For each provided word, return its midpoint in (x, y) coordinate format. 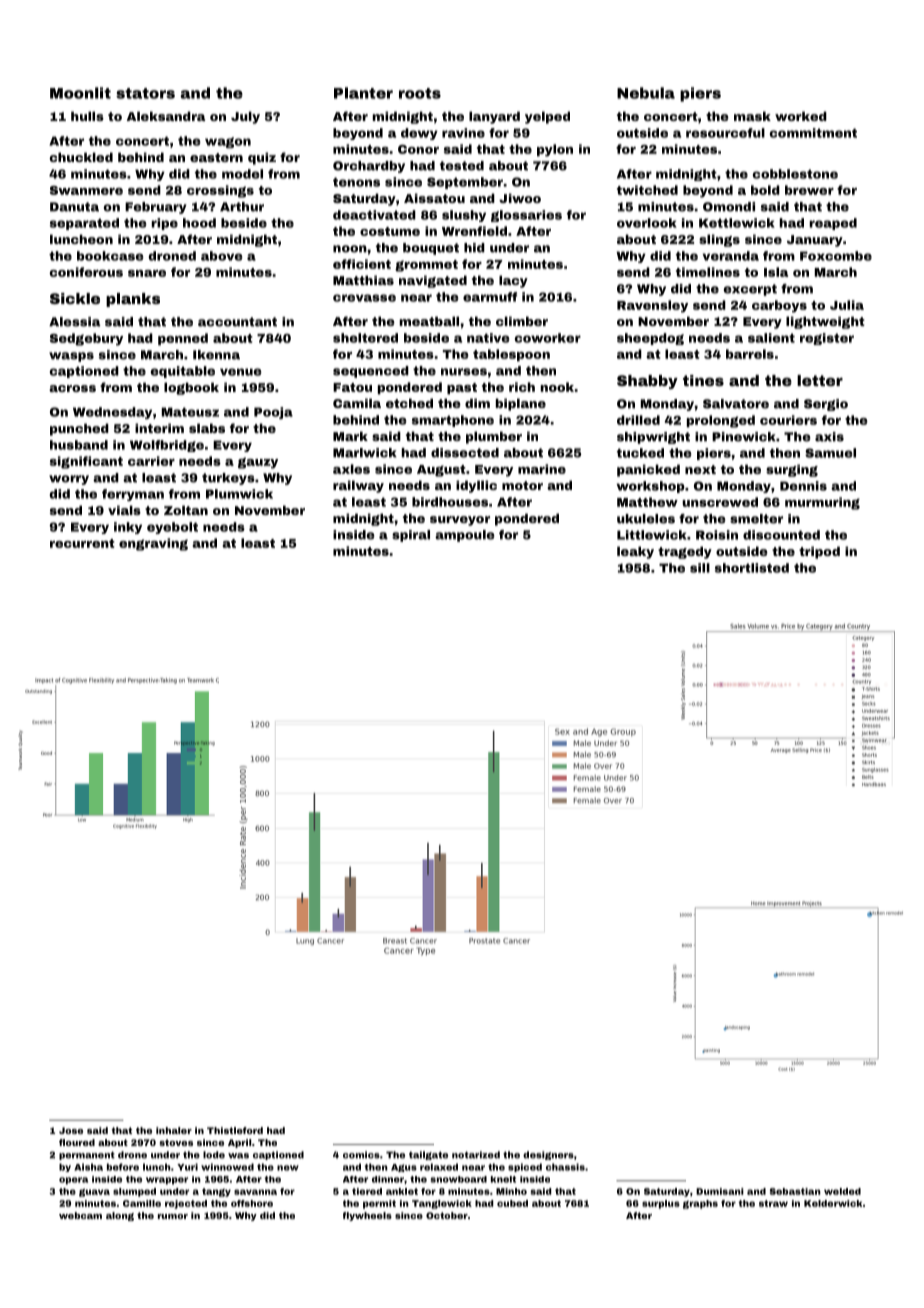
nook (557, 387)
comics (361, 1155)
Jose (71, 1130)
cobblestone (795, 174)
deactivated (374, 215)
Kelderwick (833, 1203)
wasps (71, 357)
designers (548, 1155)
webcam (80, 1215)
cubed (512, 1203)
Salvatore (736, 404)
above (221, 256)
